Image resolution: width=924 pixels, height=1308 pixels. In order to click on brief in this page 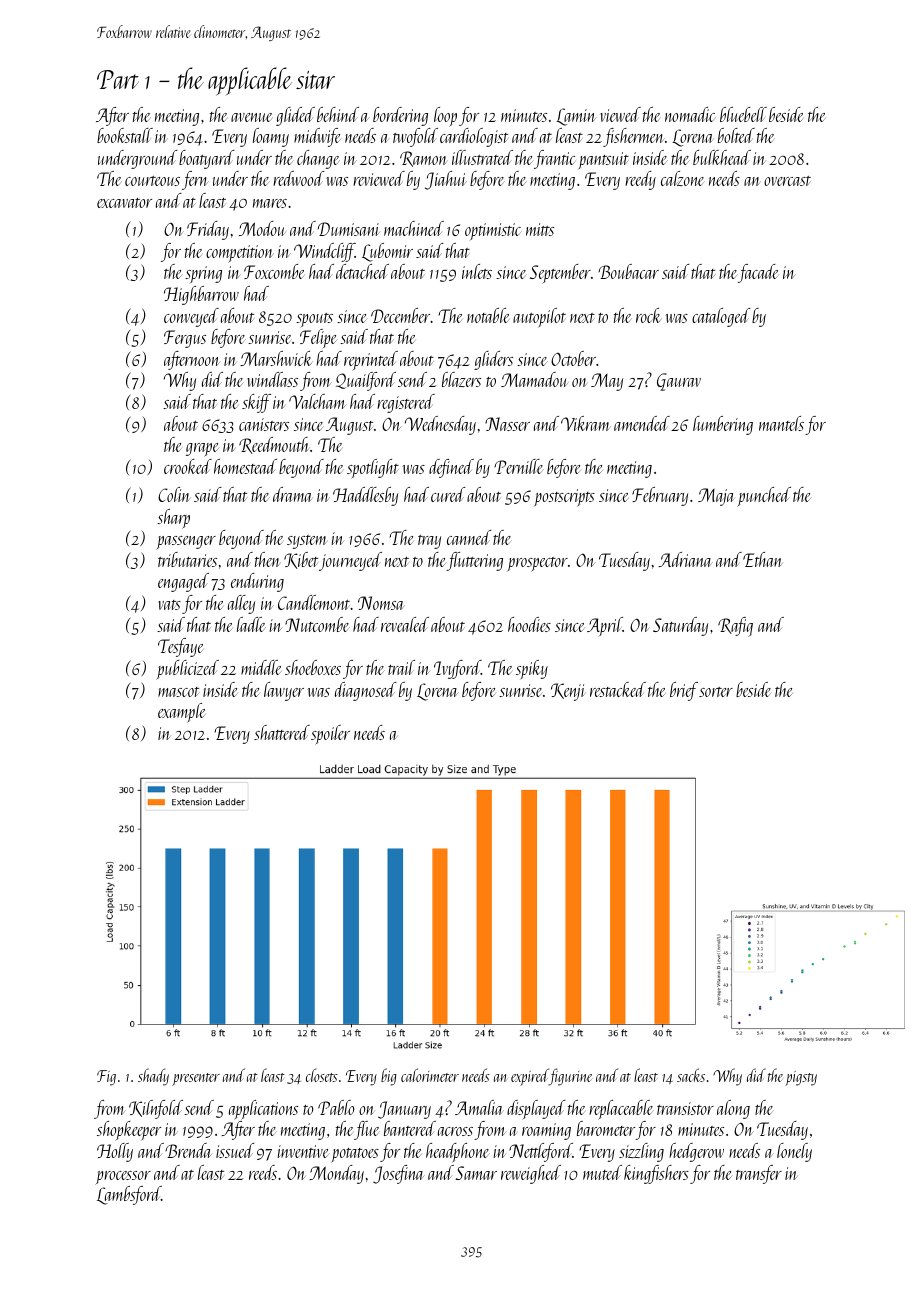, I will do `click(684, 691)`.
